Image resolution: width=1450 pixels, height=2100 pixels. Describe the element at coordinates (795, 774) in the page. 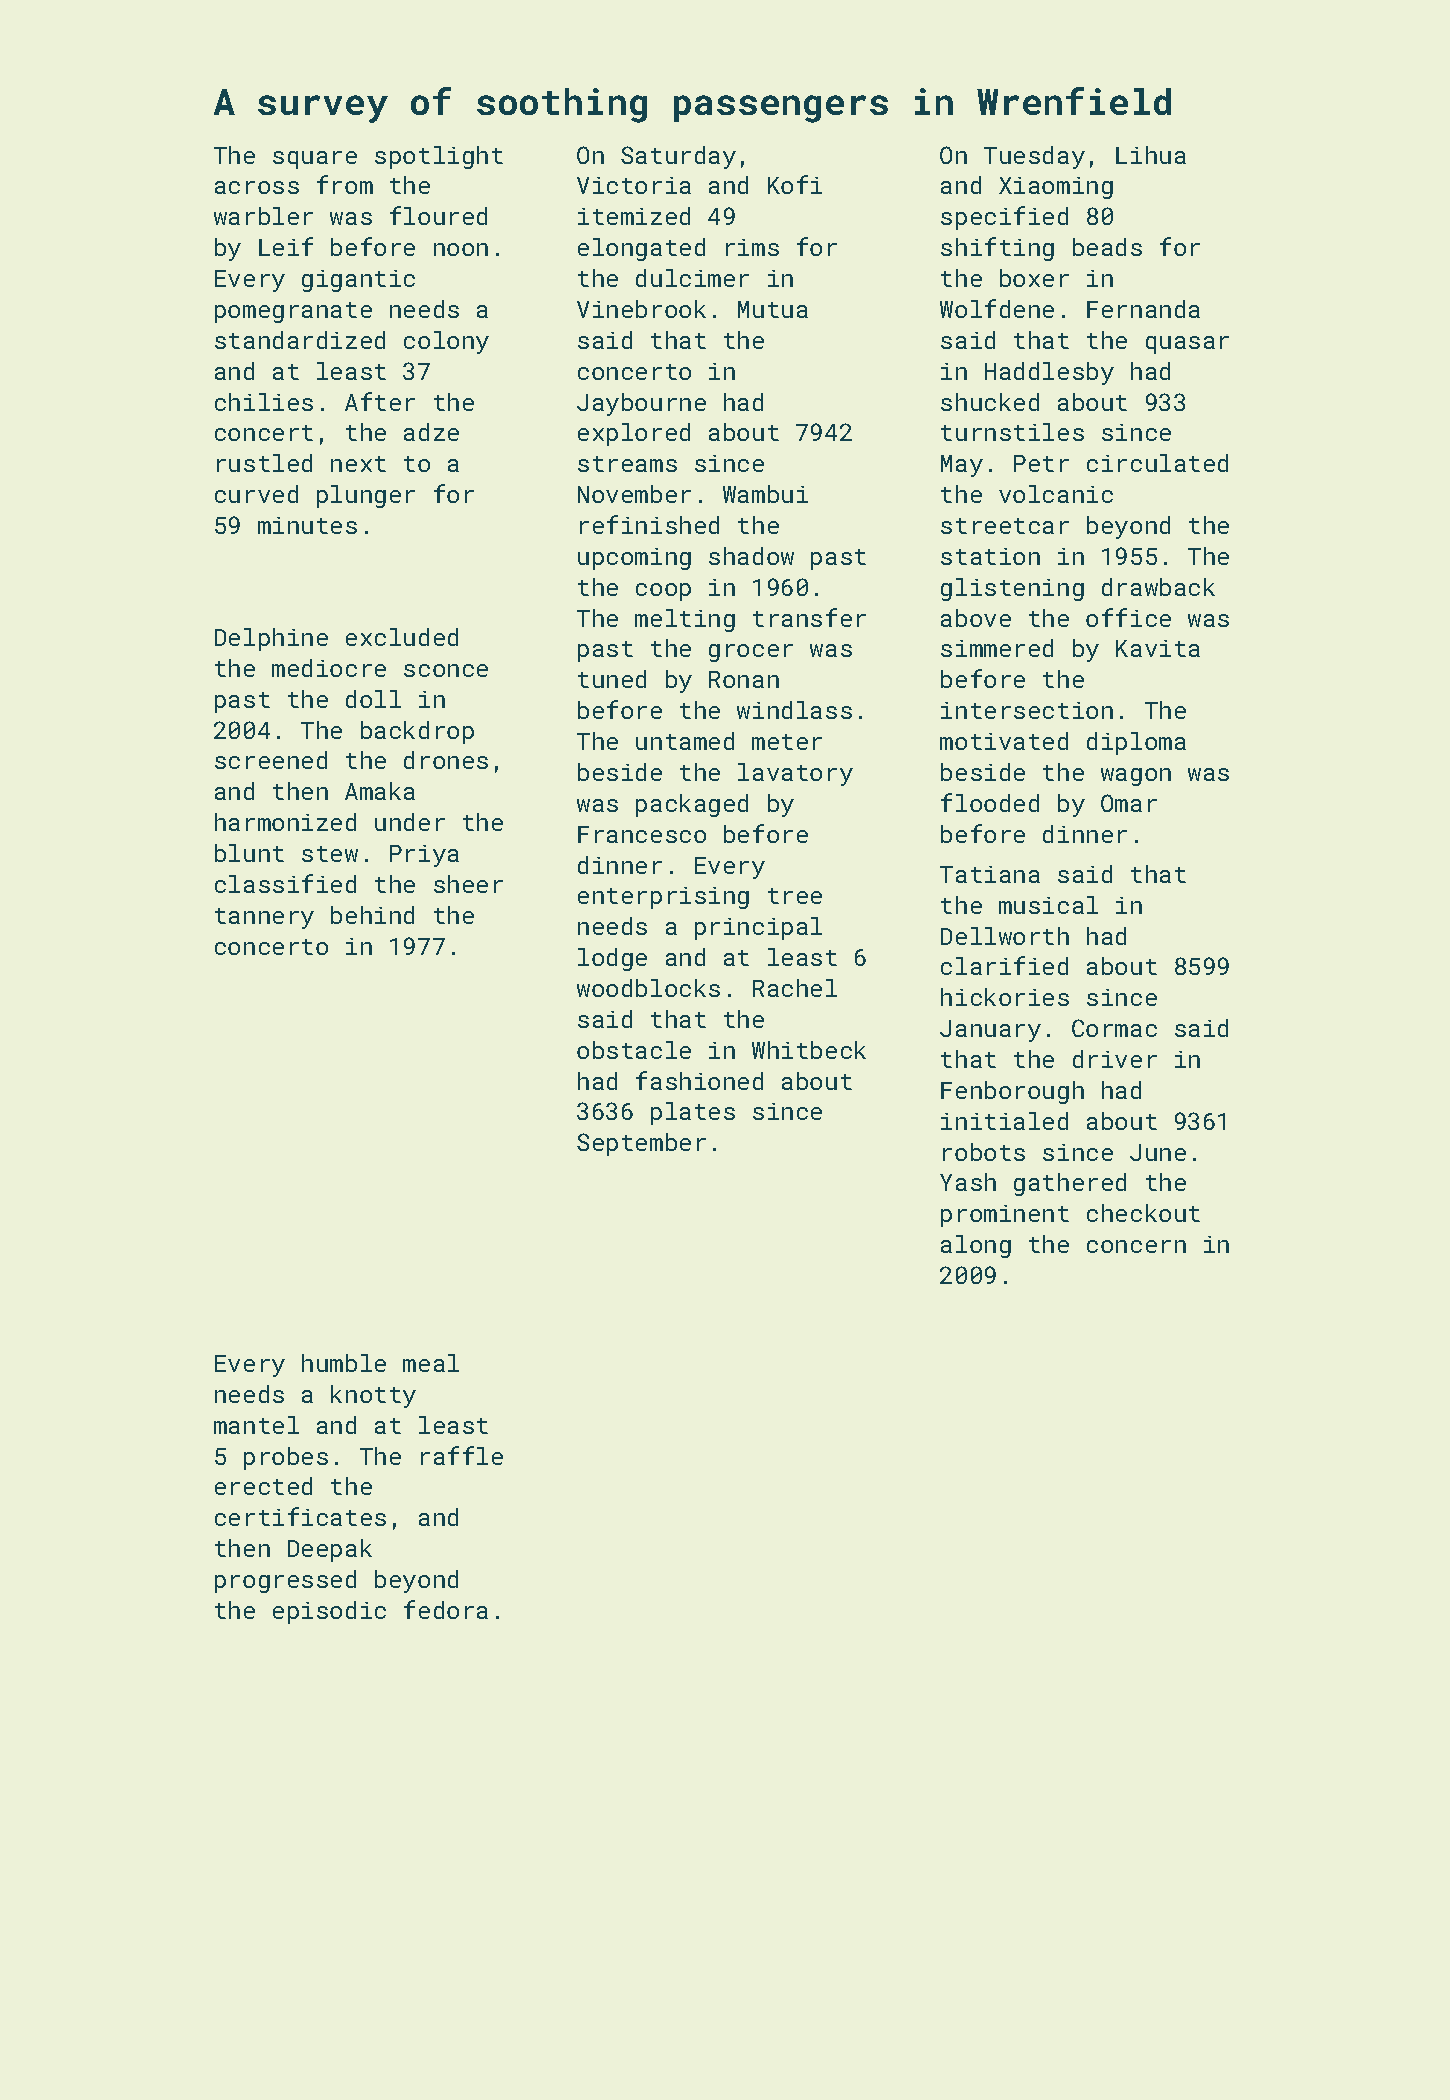

I see `lavatory` at that location.
